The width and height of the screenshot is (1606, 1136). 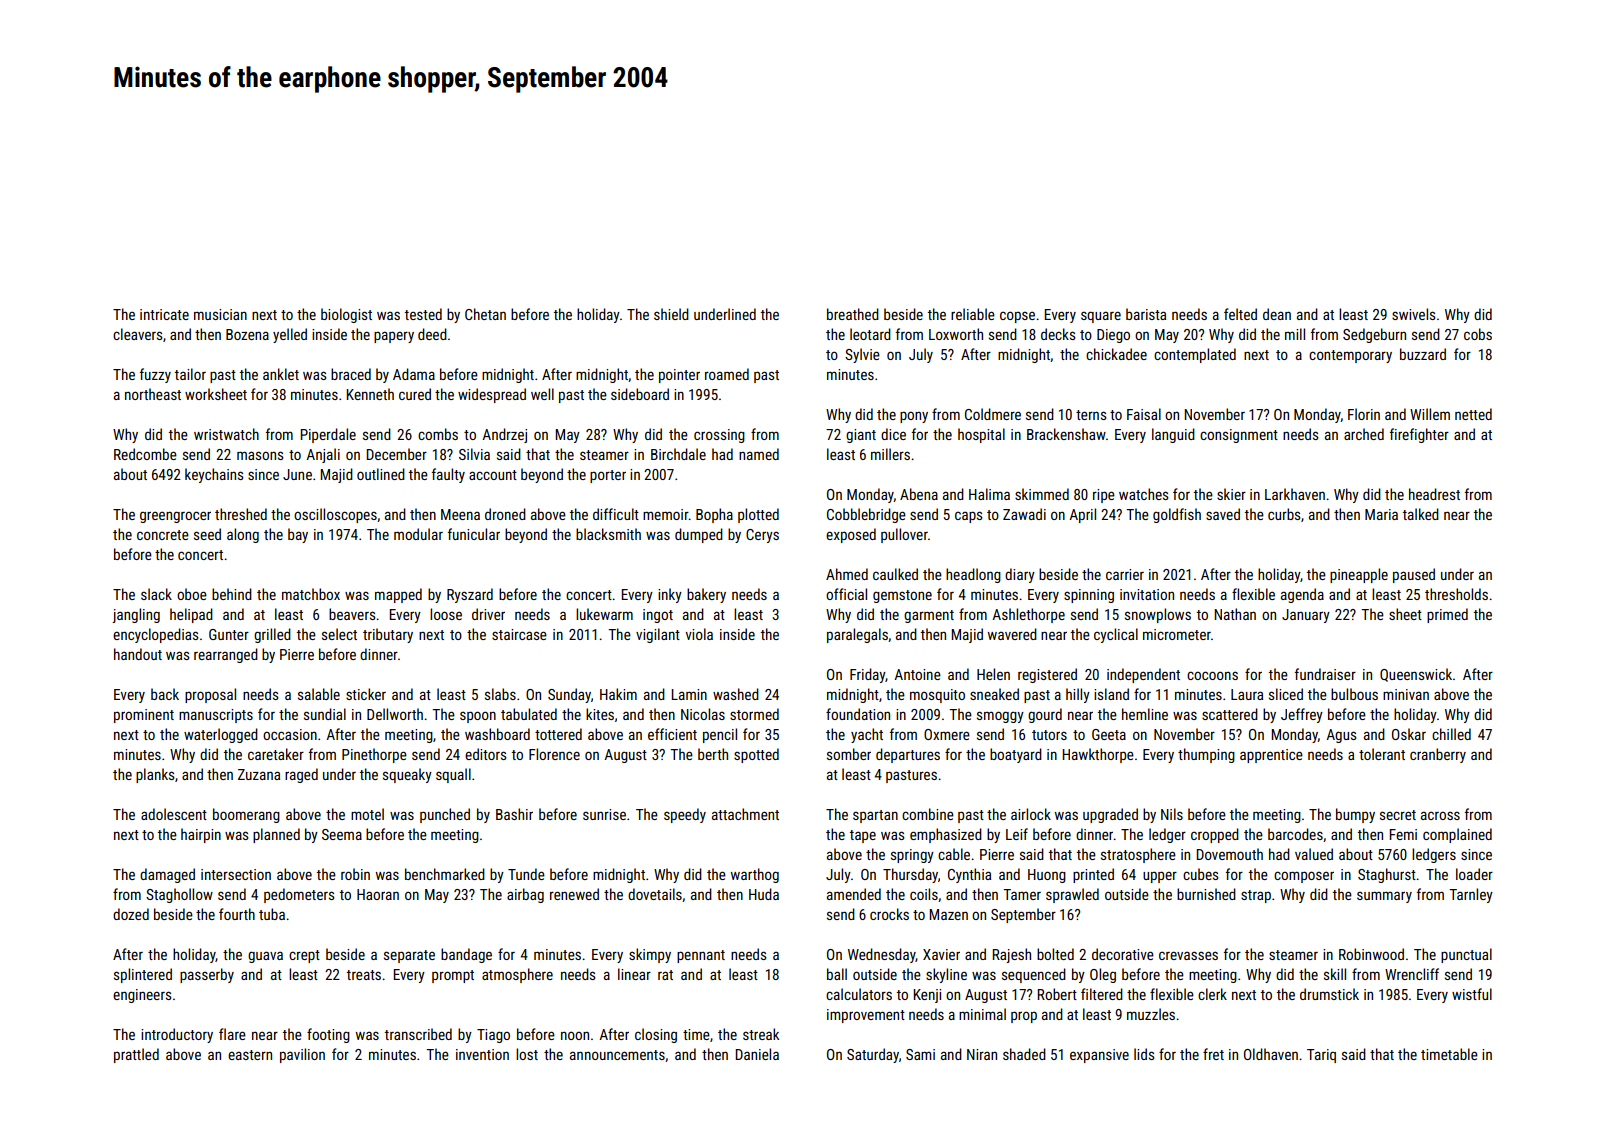 What do you see at coordinates (1277, 314) in the screenshot?
I see `dean` at bounding box center [1277, 314].
